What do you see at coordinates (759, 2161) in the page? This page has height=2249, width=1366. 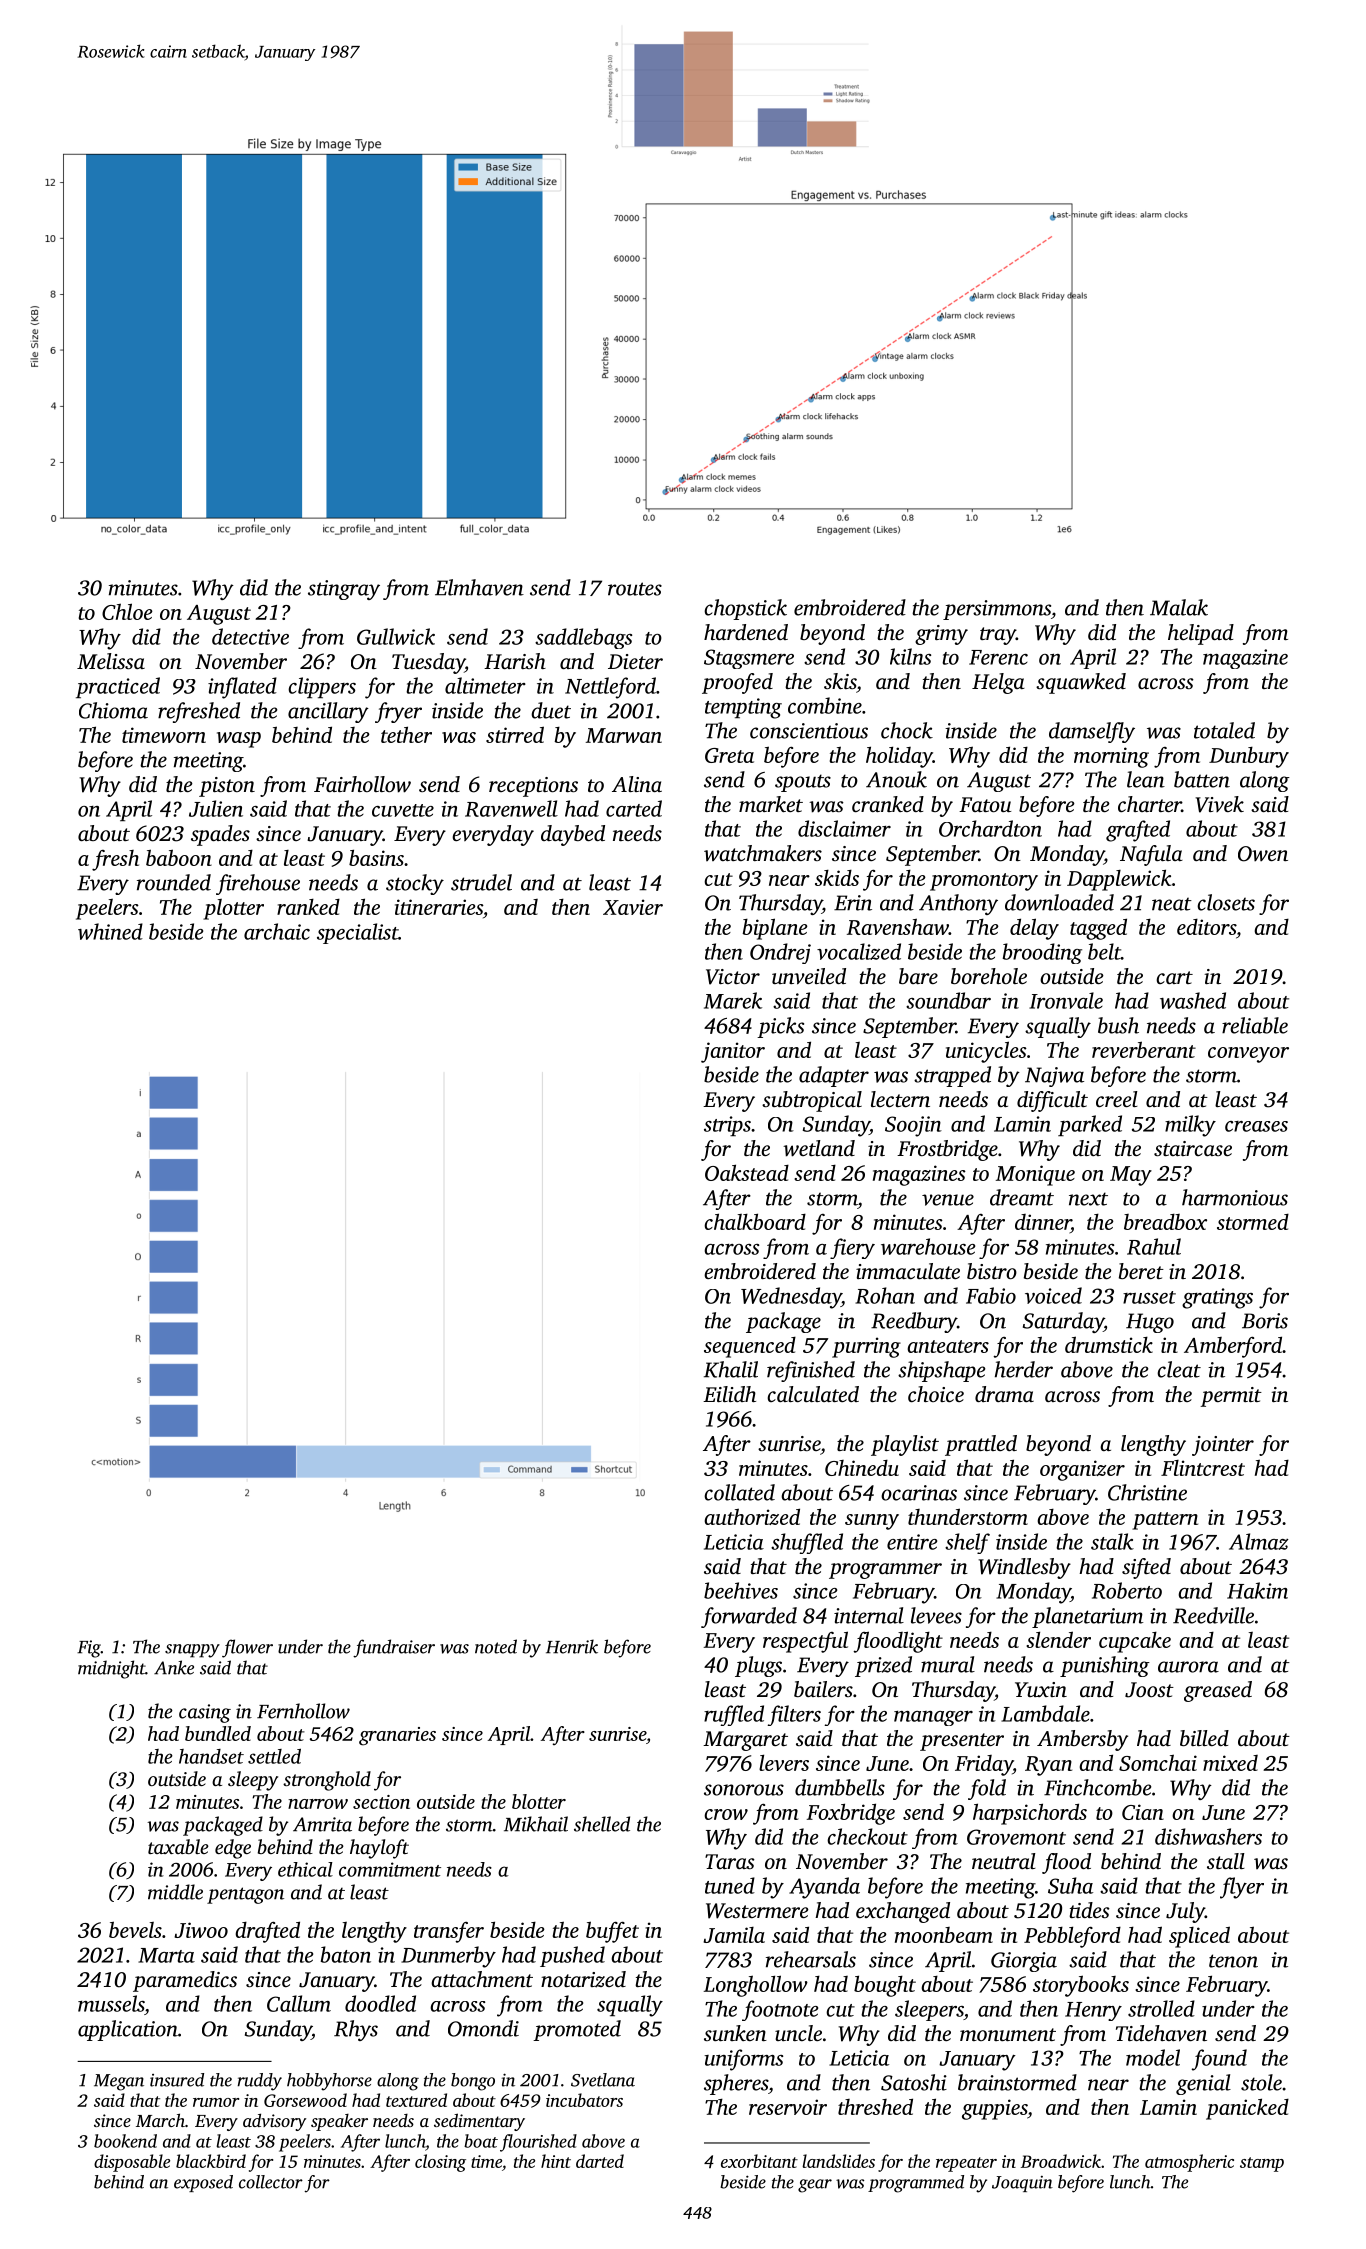 I see `exorbitant` at bounding box center [759, 2161].
